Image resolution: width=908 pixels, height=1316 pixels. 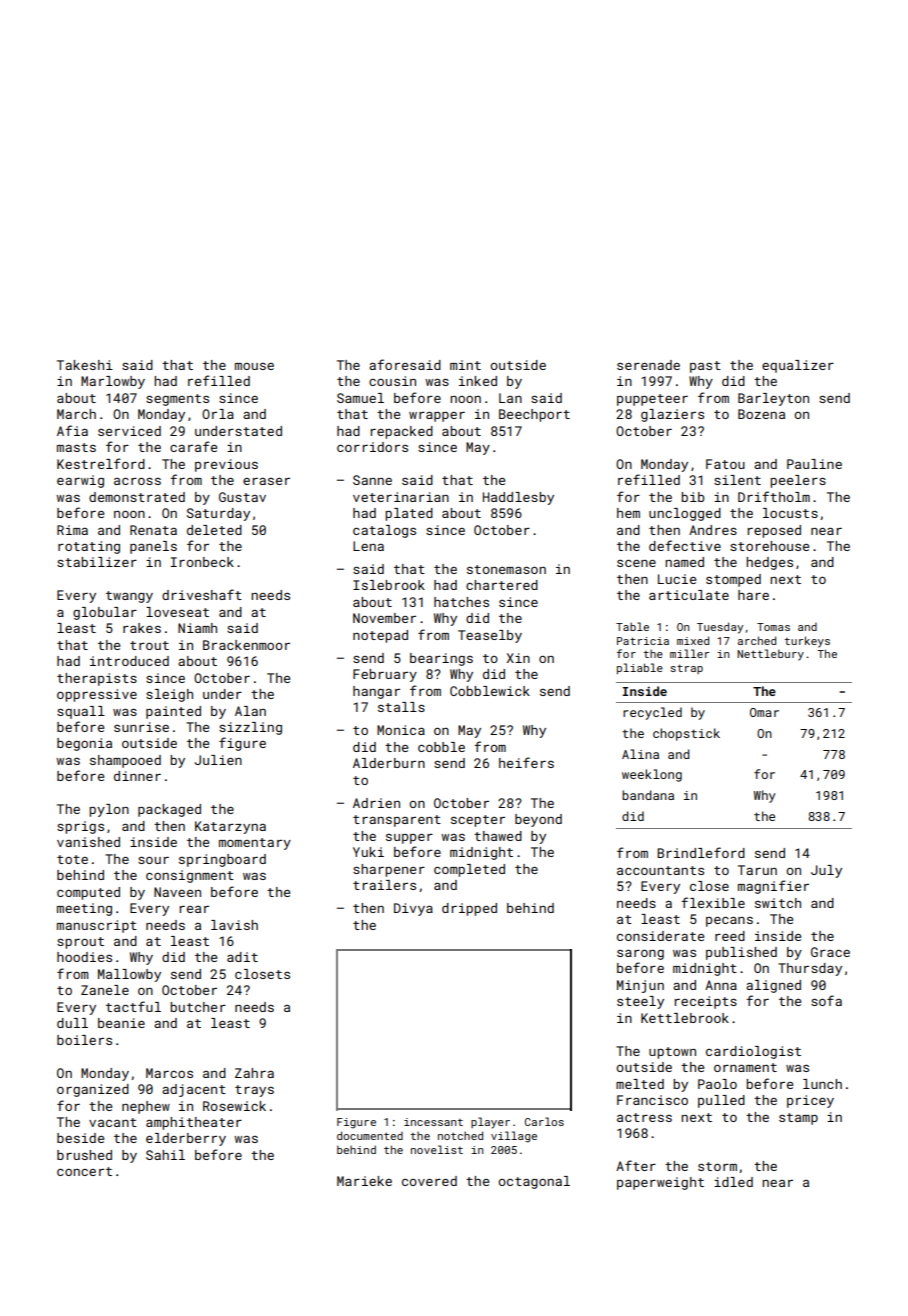 What do you see at coordinates (364, 1181) in the screenshot?
I see `Marieke` at bounding box center [364, 1181].
